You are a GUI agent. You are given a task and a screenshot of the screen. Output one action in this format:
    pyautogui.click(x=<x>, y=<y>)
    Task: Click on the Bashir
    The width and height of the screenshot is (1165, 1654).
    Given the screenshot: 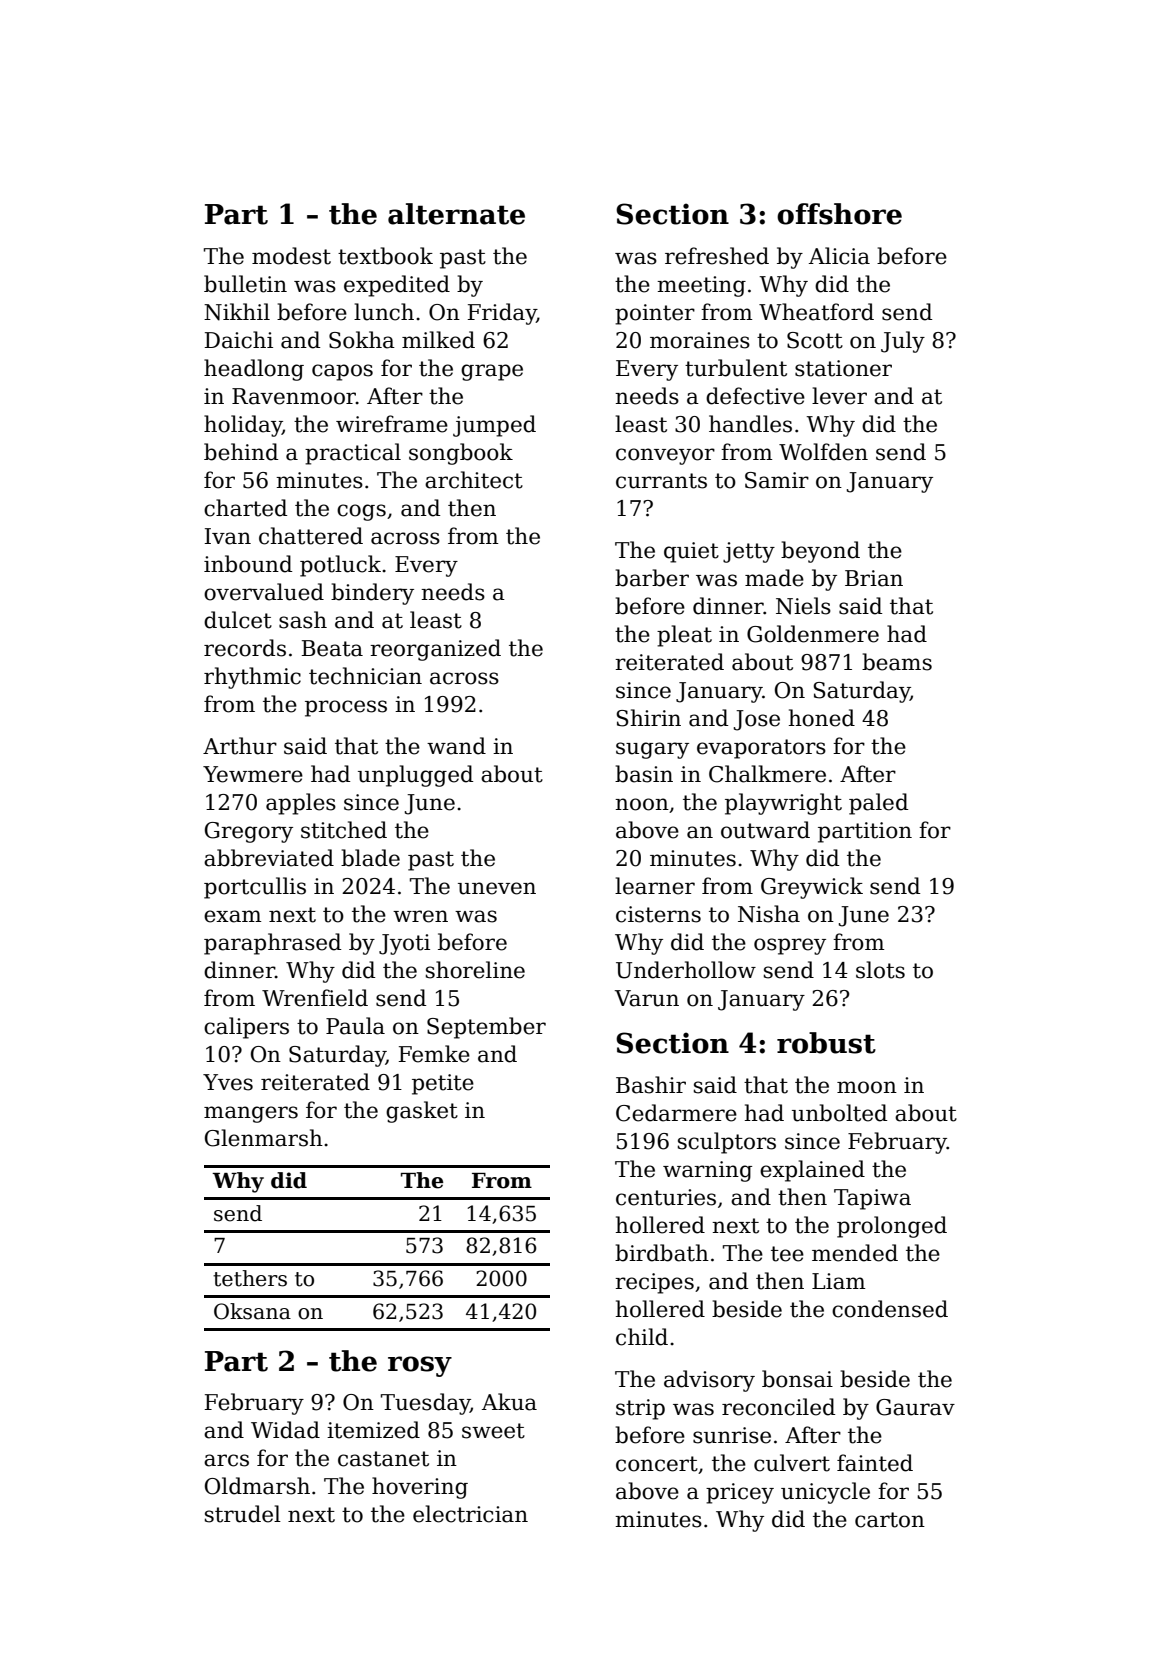 What is the action you would take?
    pyautogui.click(x=651, y=1085)
